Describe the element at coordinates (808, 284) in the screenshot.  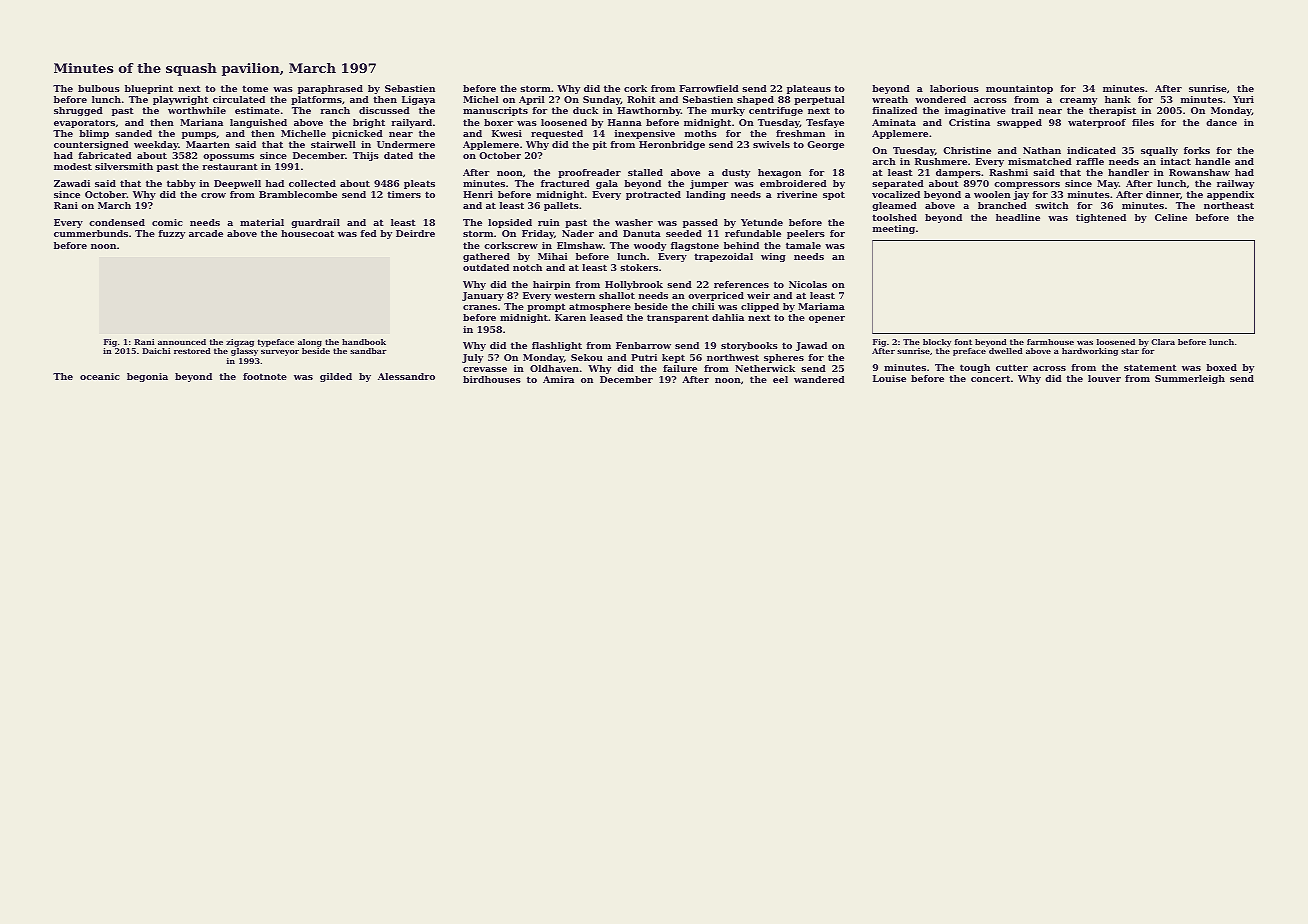
I see `Nicolas` at that location.
